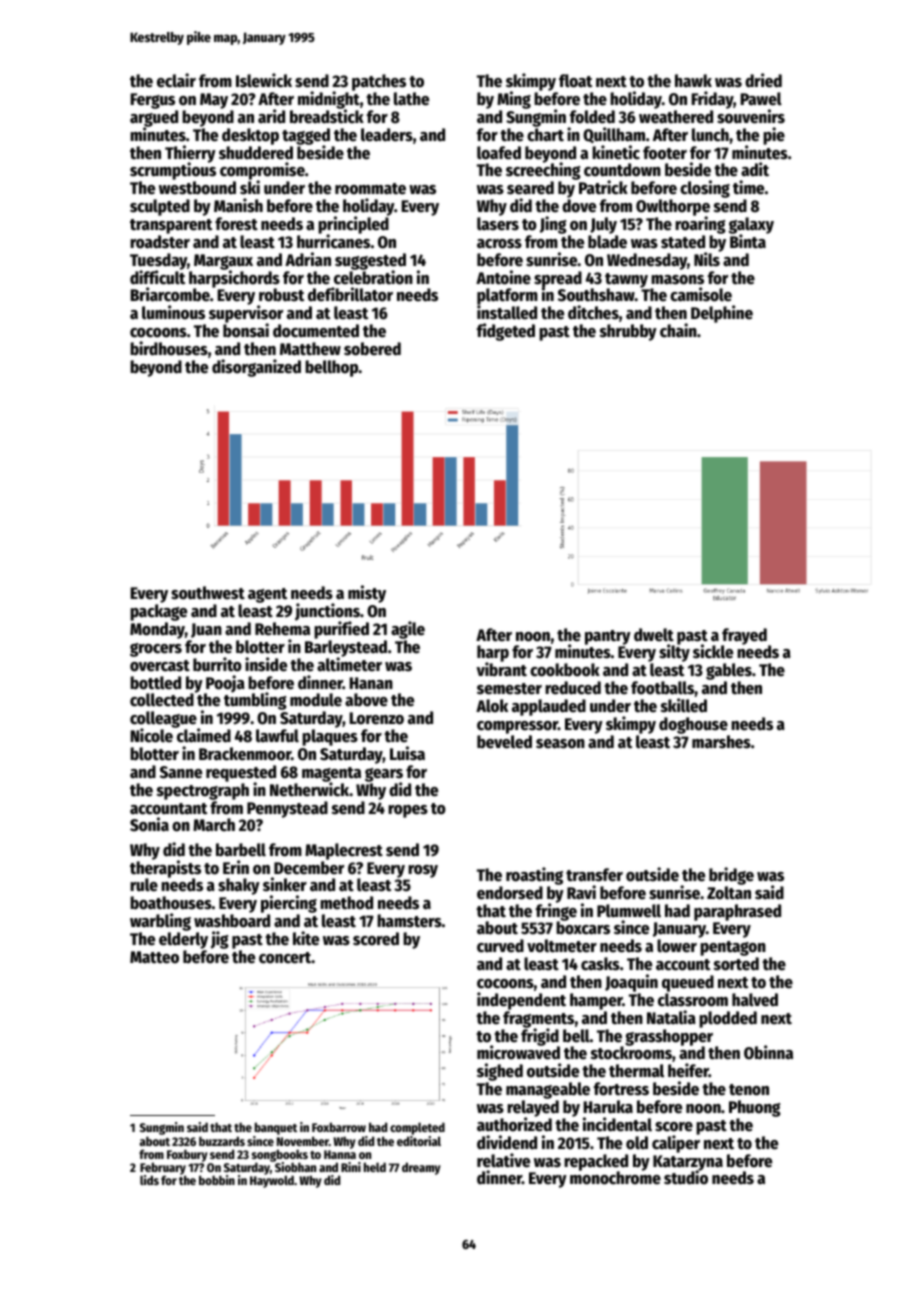  I want to click on argued, so click(154, 118).
